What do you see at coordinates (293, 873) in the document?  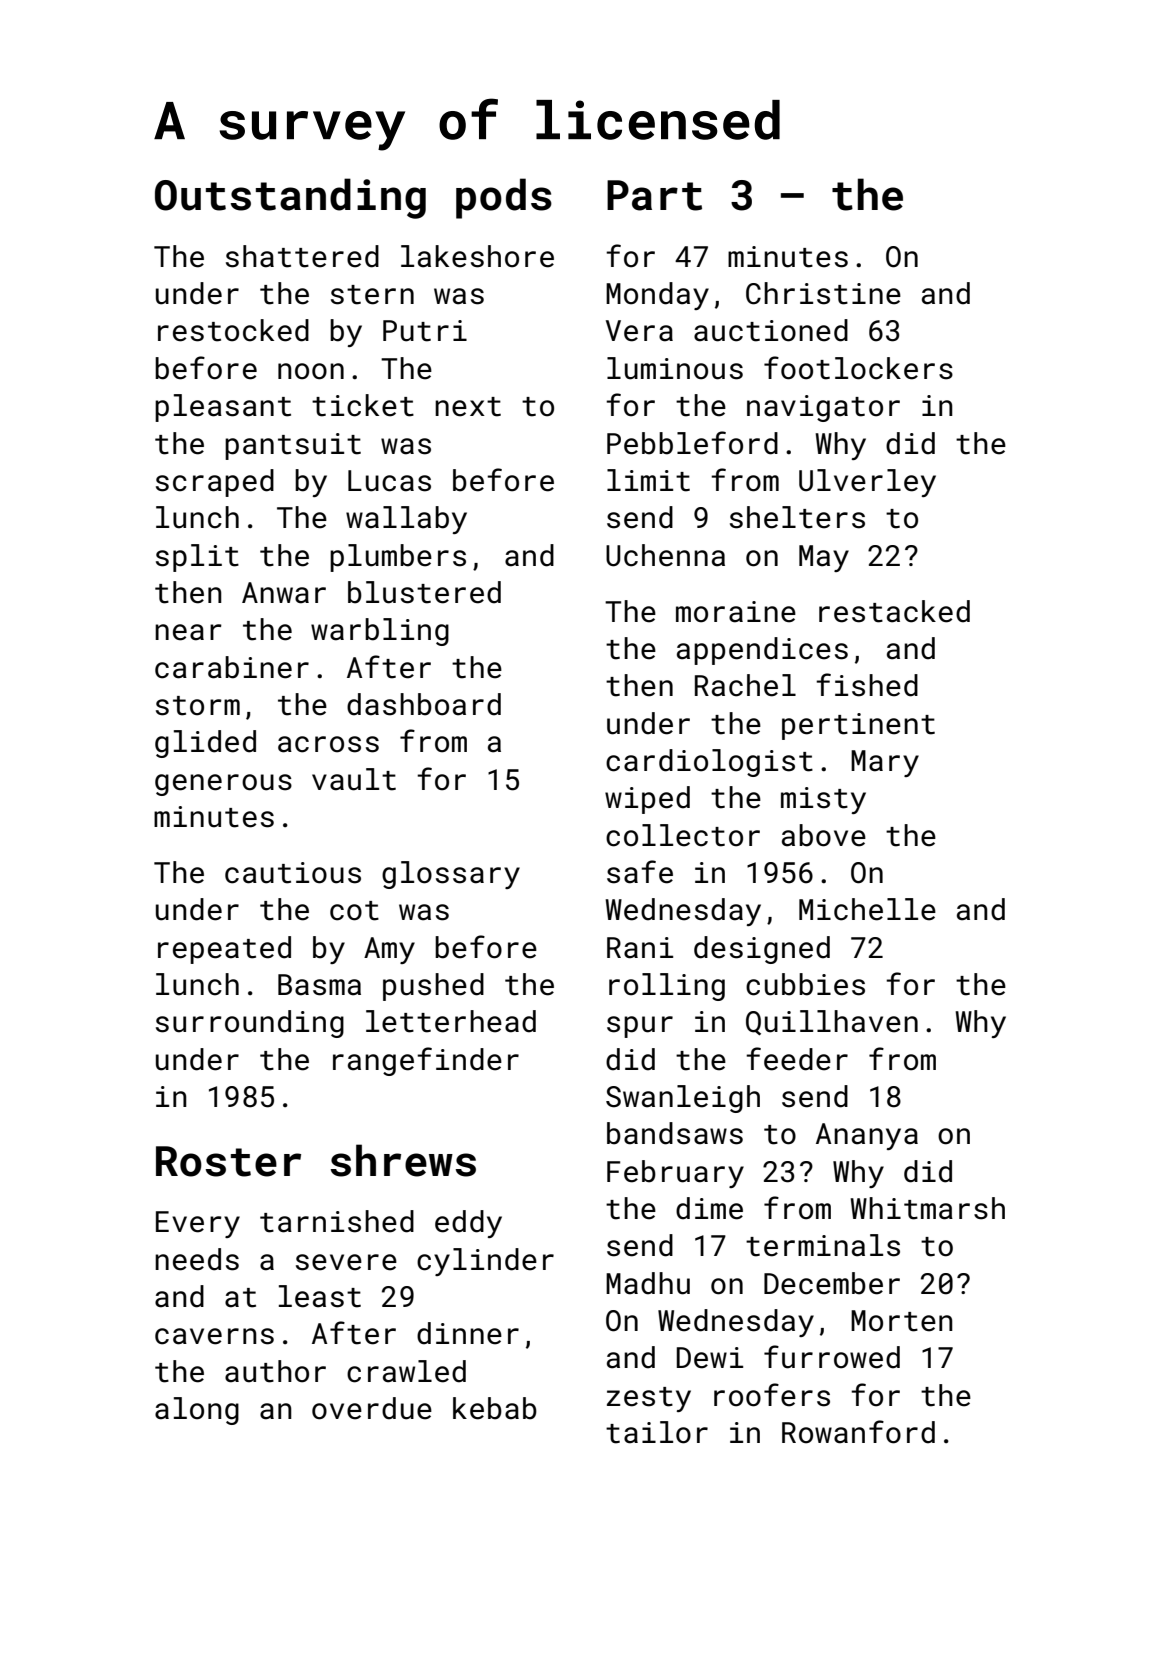 I see `cautious` at bounding box center [293, 873].
